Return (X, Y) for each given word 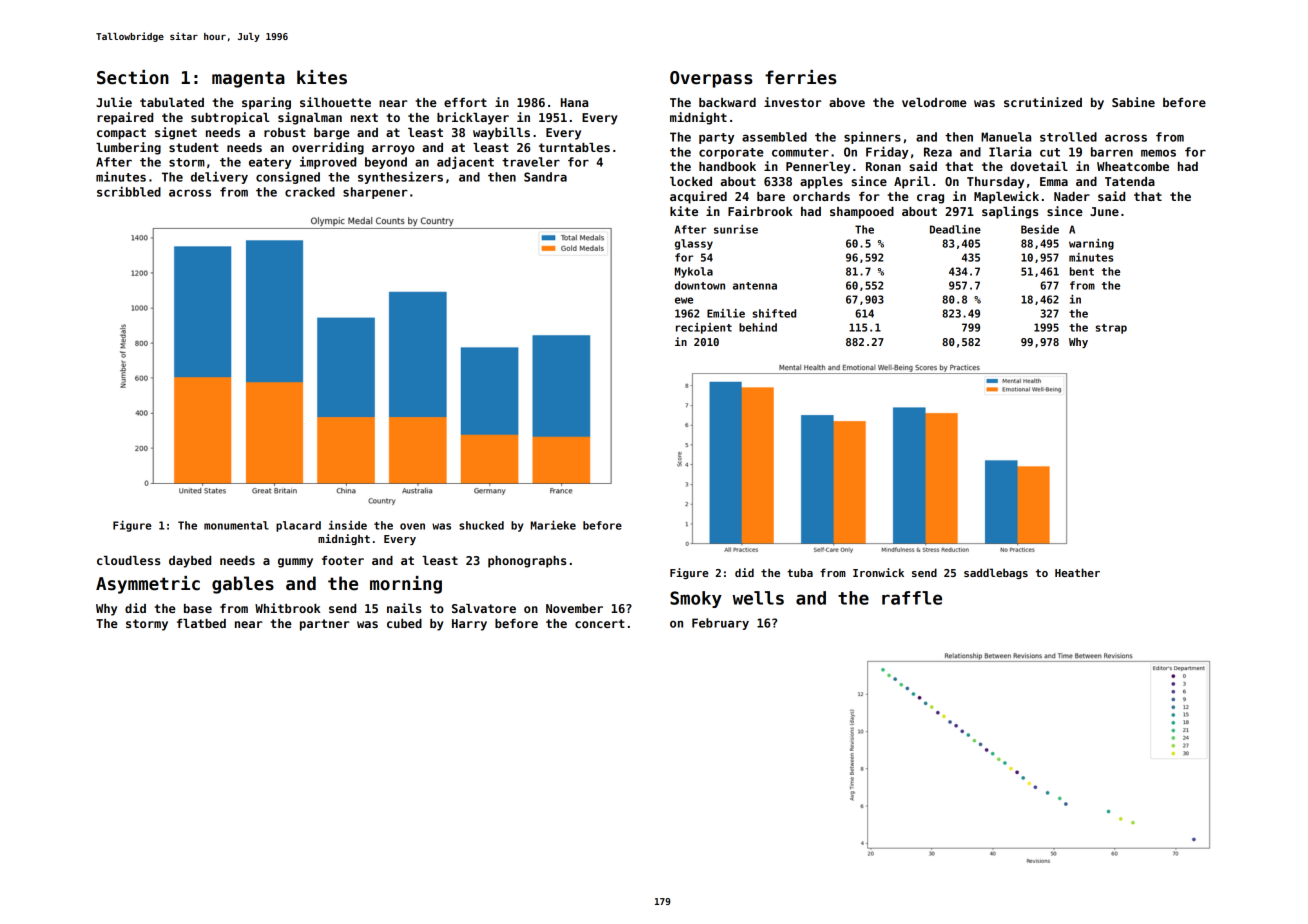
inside (348, 525)
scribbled (129, 191)
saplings (1010, 212)
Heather (1077, 572)
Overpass (711, 79)
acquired (698, 197)
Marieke (553, 525)
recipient (704, 328)
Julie (114, 102)
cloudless (128, 560)
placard (298, 526)
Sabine (1133, 102)
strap (1111, 329)
